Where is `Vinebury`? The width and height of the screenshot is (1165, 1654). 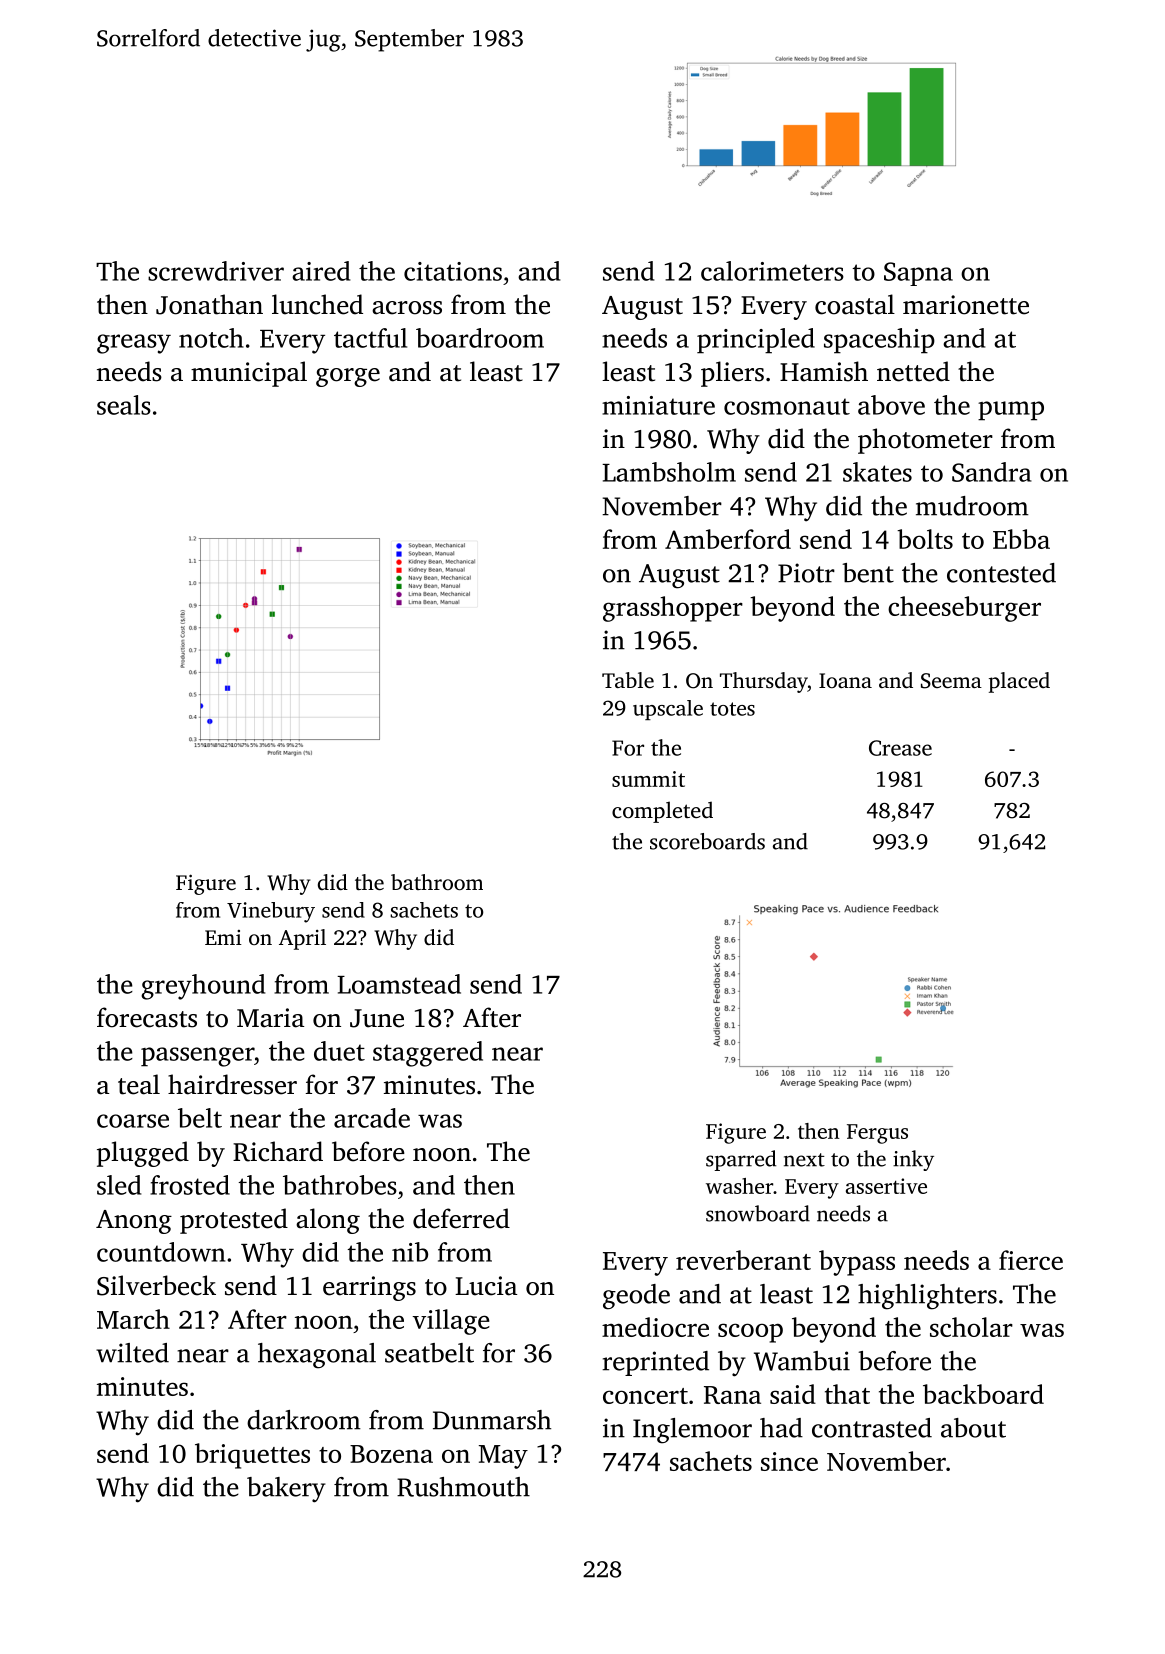 Vinebury is located at coordinates (271, 912).
